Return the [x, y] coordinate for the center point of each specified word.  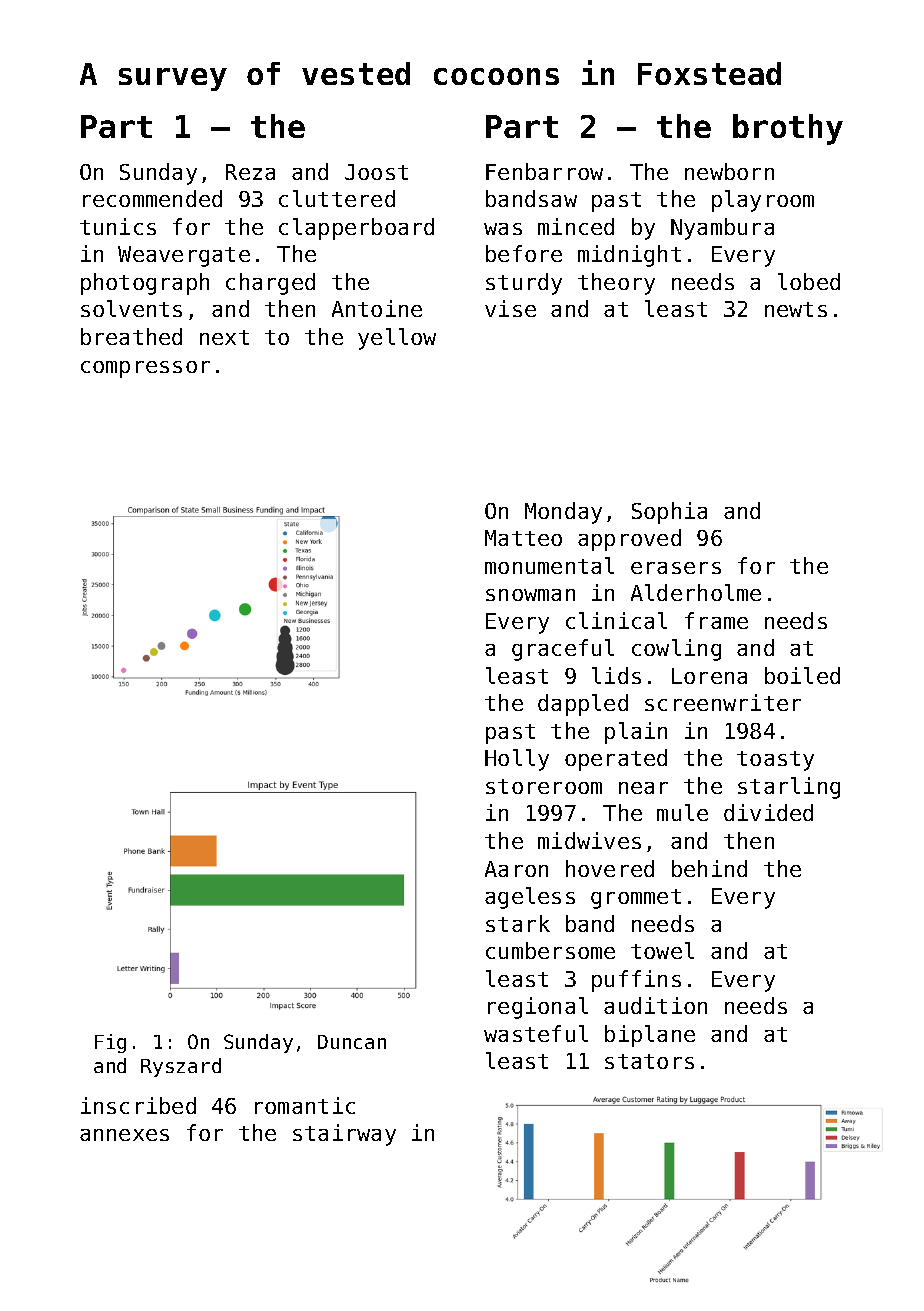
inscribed [138, 1105]
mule [682, 812]
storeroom [544, 786]
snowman [530, 595]
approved [629, 540]
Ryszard [181, 1067]
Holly [517, 760]
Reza [250, 172]
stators [649, 1061]
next [224, 337]
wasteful [536, 1033]
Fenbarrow [544, 171]
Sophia [669, 513]
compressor [145, 369]
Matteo [523, 538]
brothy [788, 129]
